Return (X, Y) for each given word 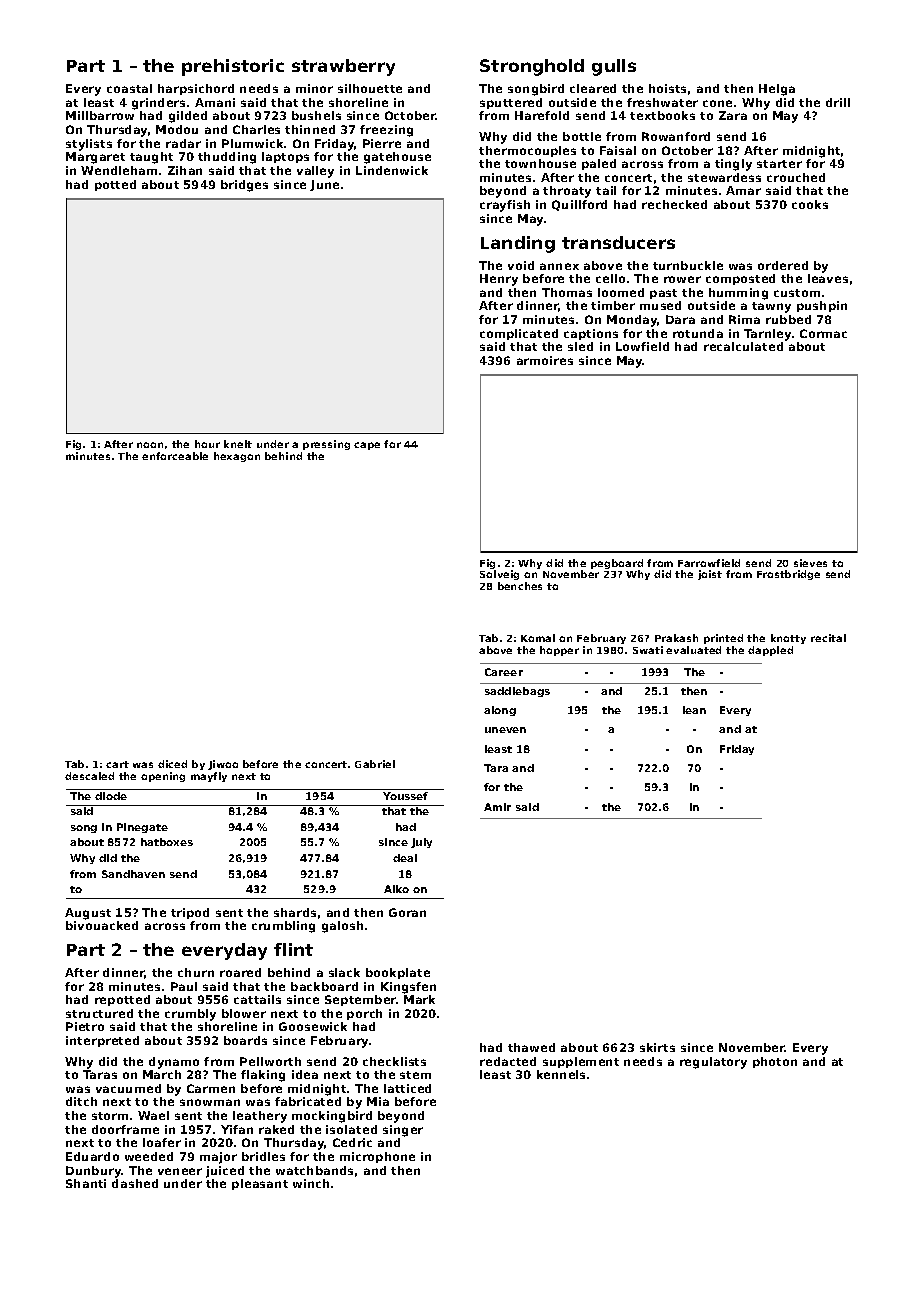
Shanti (86, 1183)
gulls (614, 67)
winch (311, 1183)
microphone (377, 1157)
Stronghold (532, 67)
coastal (129, 88)
